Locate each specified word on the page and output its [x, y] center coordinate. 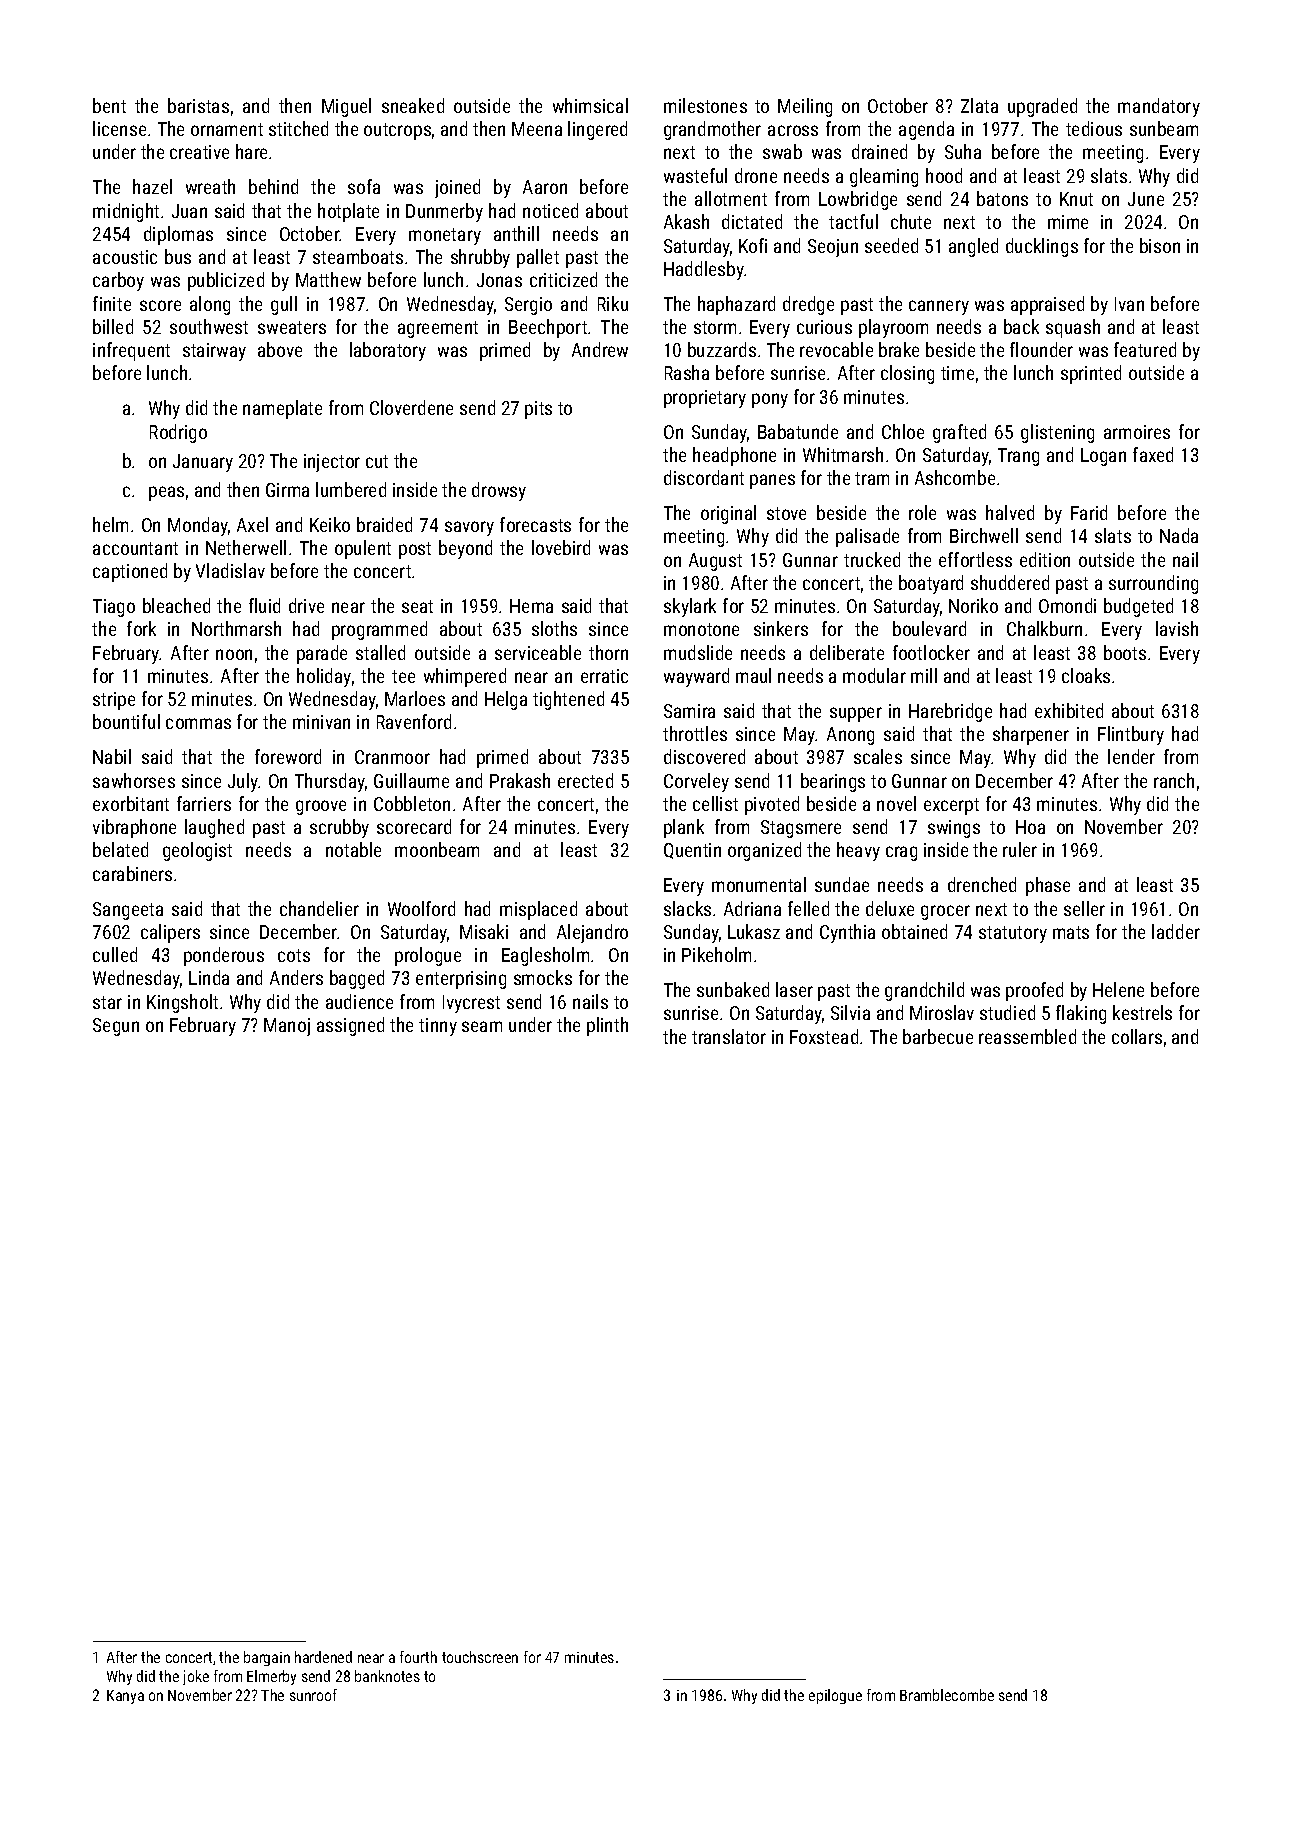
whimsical [590, 105]
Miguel [346, 107]
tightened [568, 700]
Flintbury [1131, 735]
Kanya [125, 1697]
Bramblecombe [947, 1695]
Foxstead [824, 1036]
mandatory [1159, 107]
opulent [363, 549]
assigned [350, 1026]
